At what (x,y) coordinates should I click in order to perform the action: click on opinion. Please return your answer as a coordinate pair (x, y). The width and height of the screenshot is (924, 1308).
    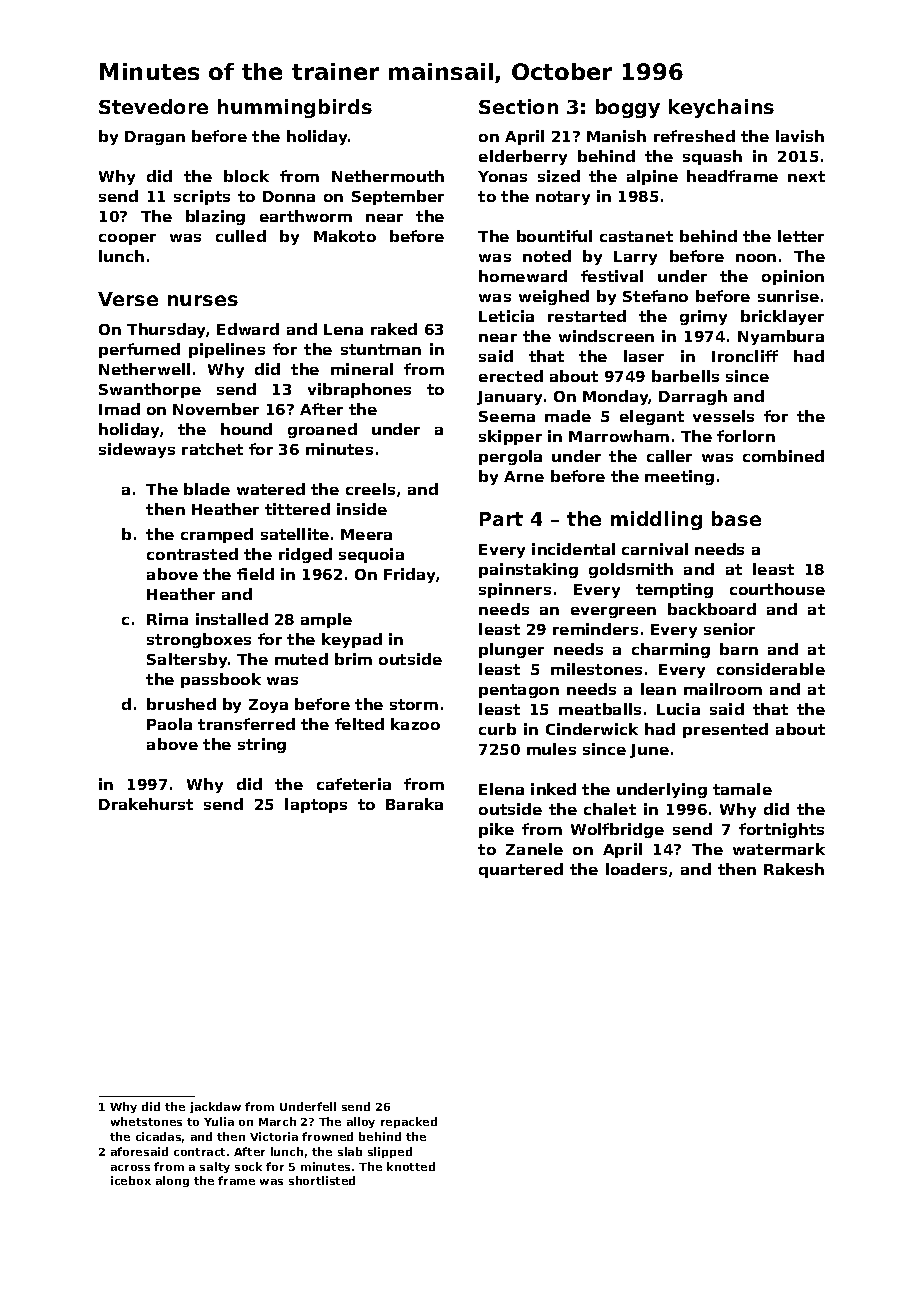
    Looking at the image, I should click on (793, 277).
